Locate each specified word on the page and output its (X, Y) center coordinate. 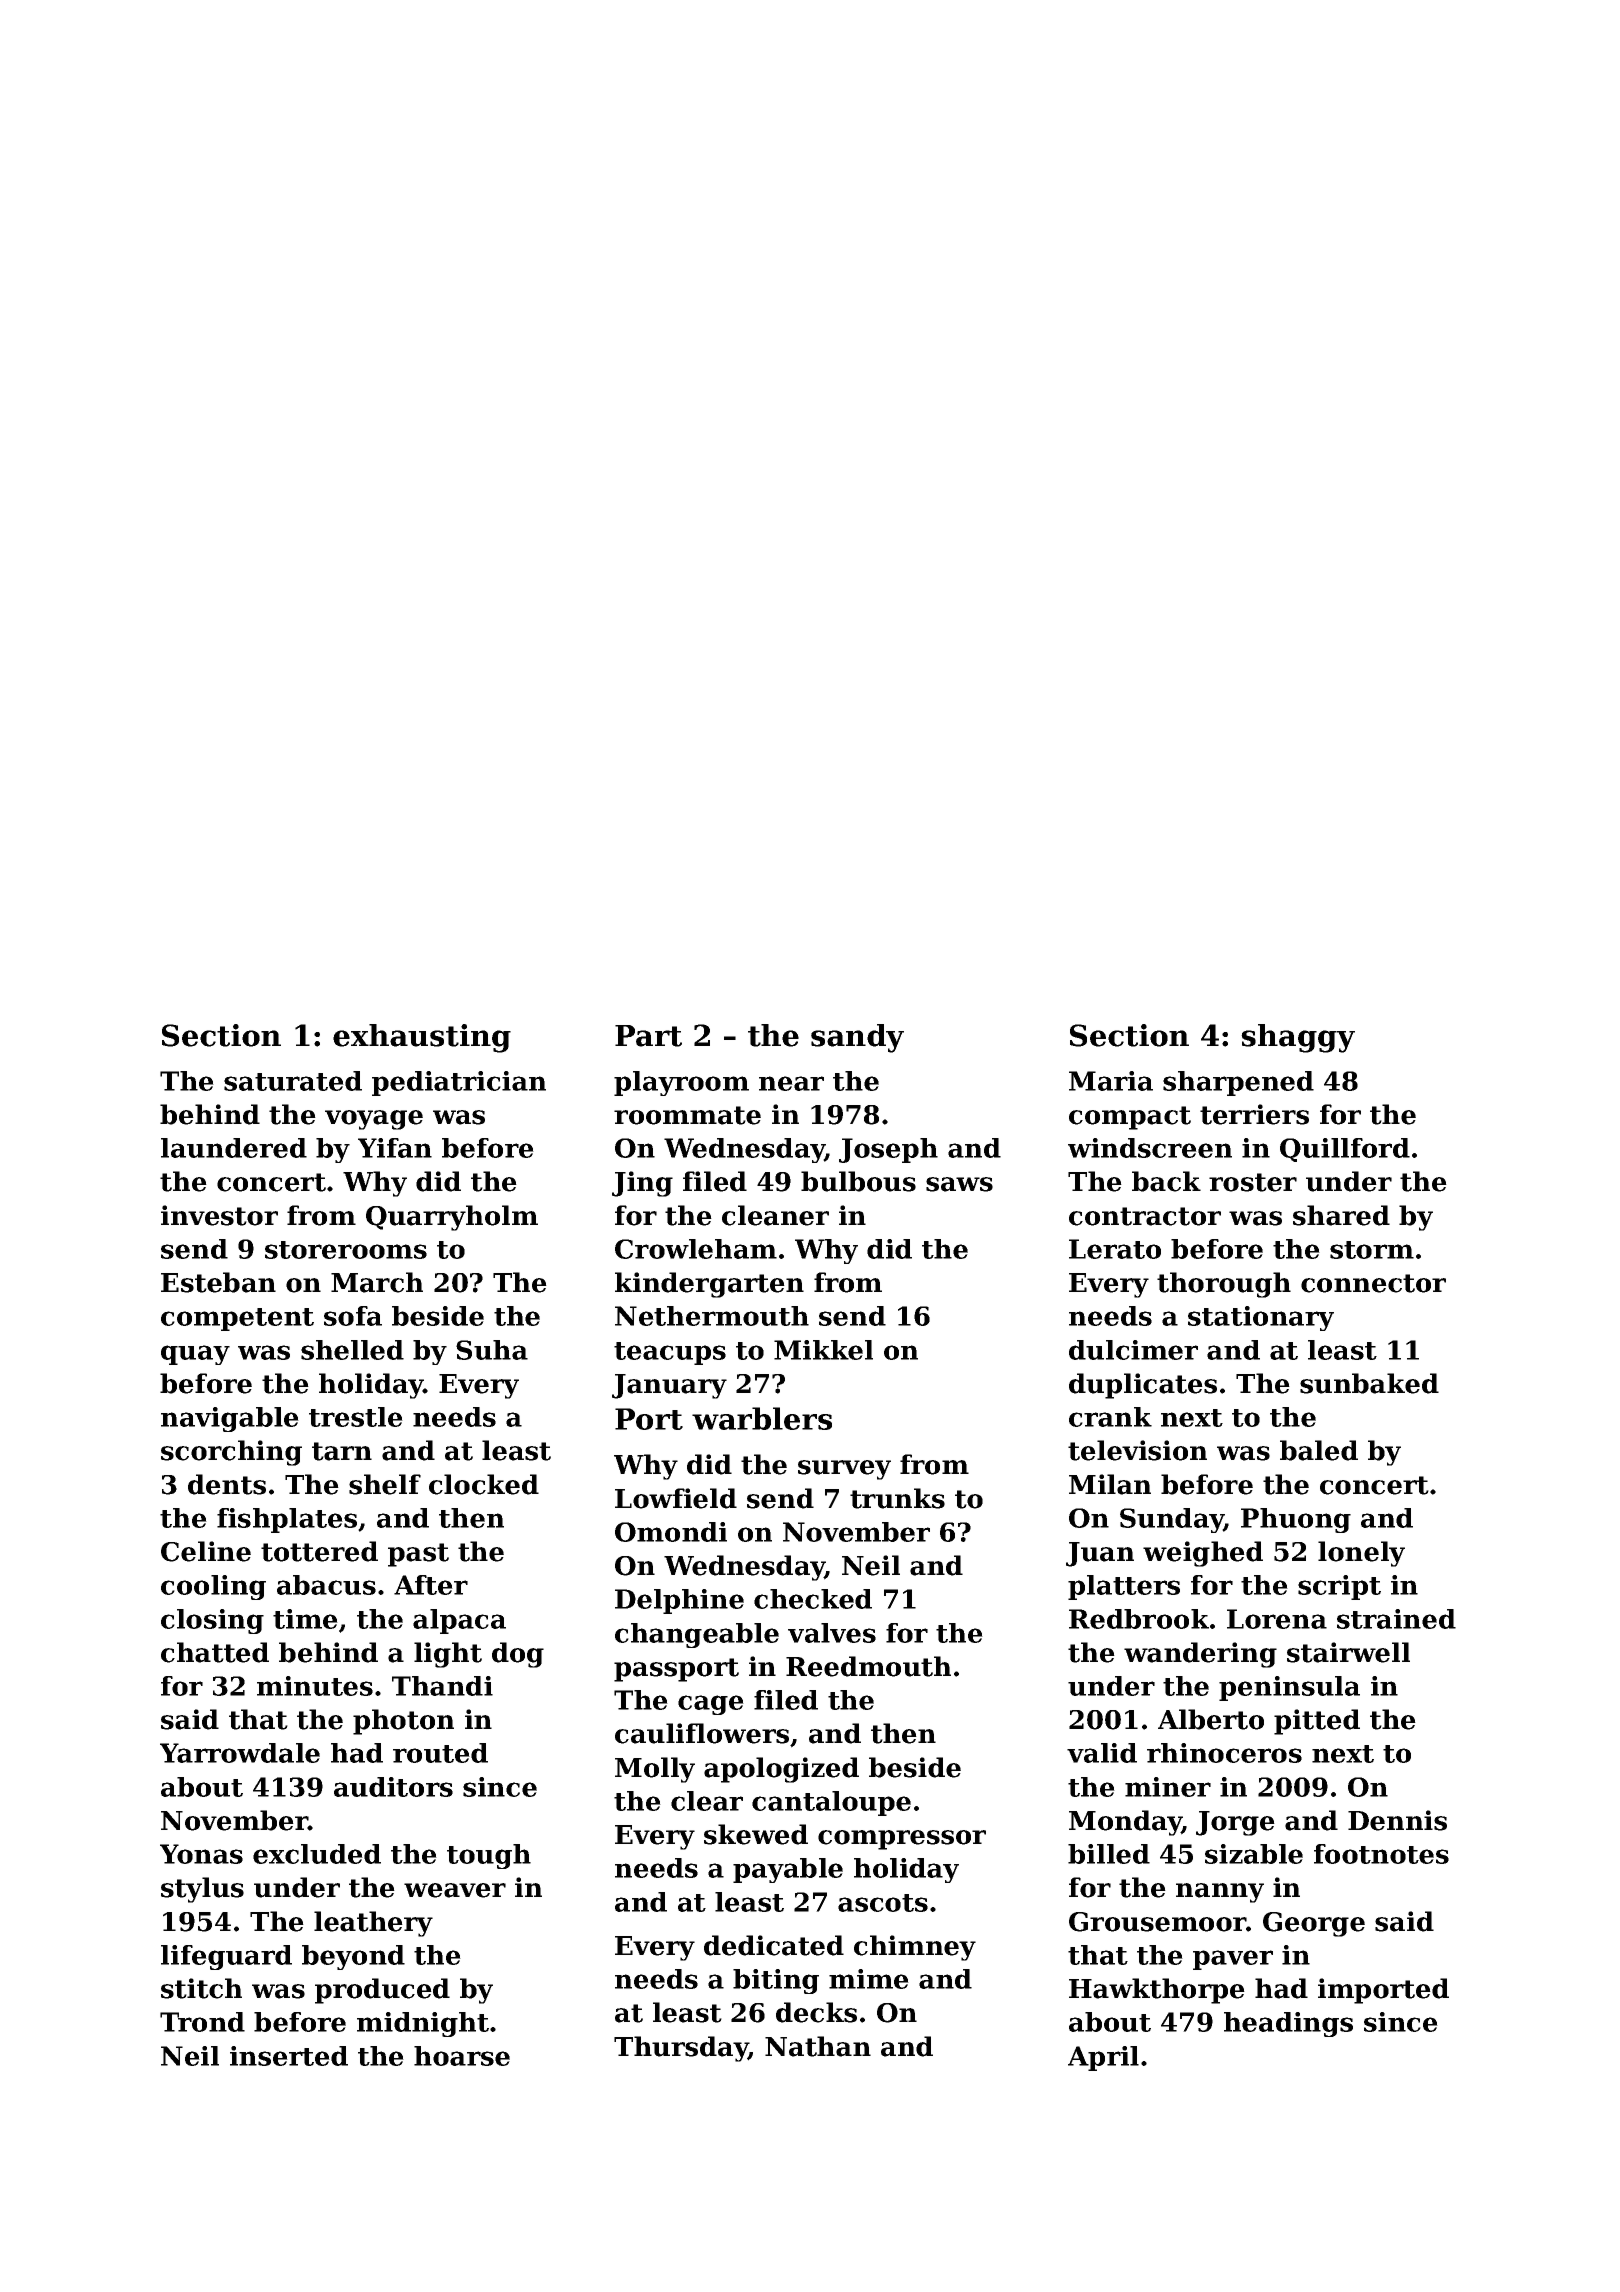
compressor (902, 1840)
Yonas (201, 1854)
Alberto (1211, 1719)
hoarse (462, 2056)
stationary (1261, 1318)
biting (776, 1981)
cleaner (775, 1215)
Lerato (1115, 1249)
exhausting (422, 1038)
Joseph (888, 1150)
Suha (492, 1350)
